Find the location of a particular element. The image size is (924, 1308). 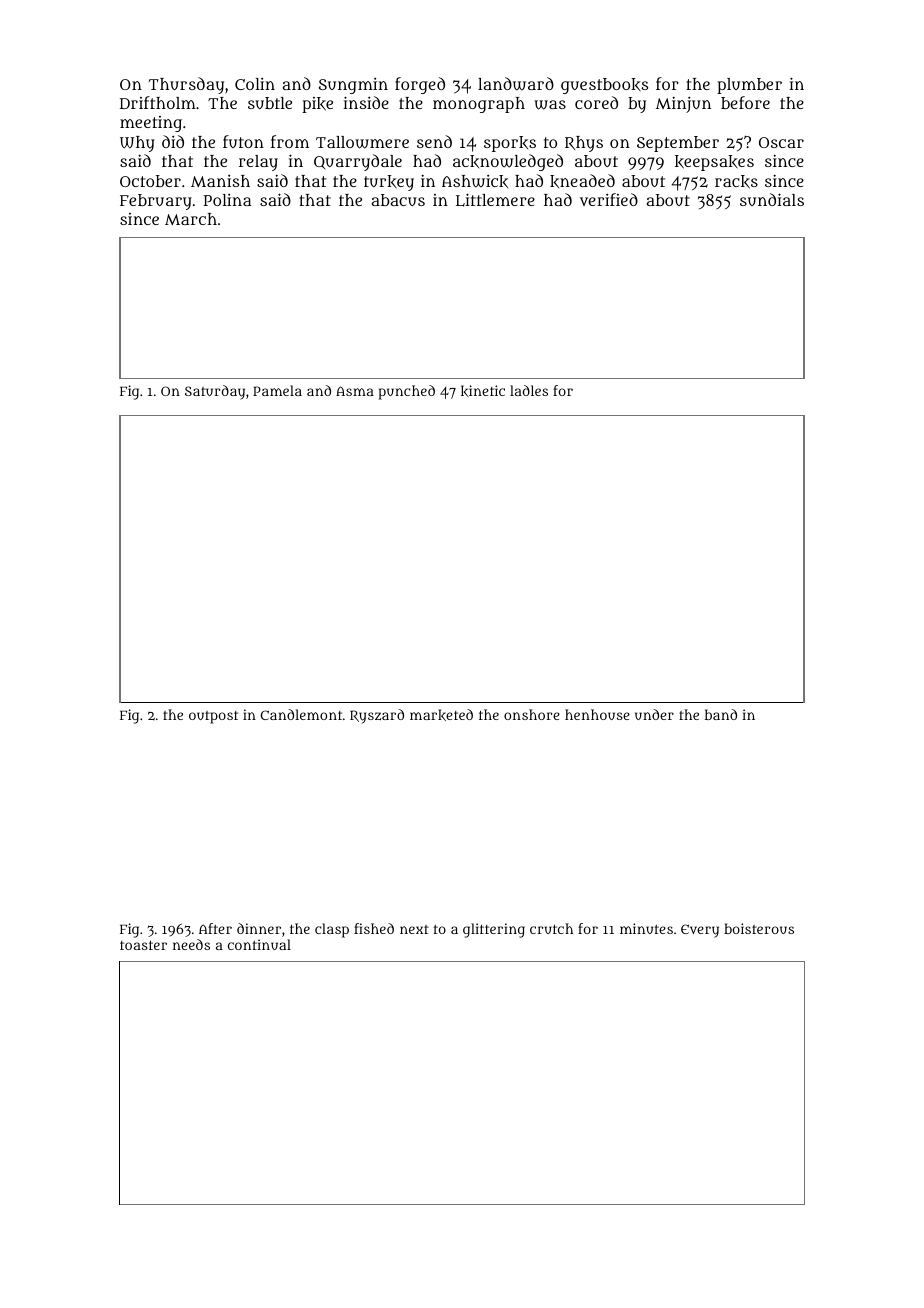

under is located at coordinates (654, 714).
